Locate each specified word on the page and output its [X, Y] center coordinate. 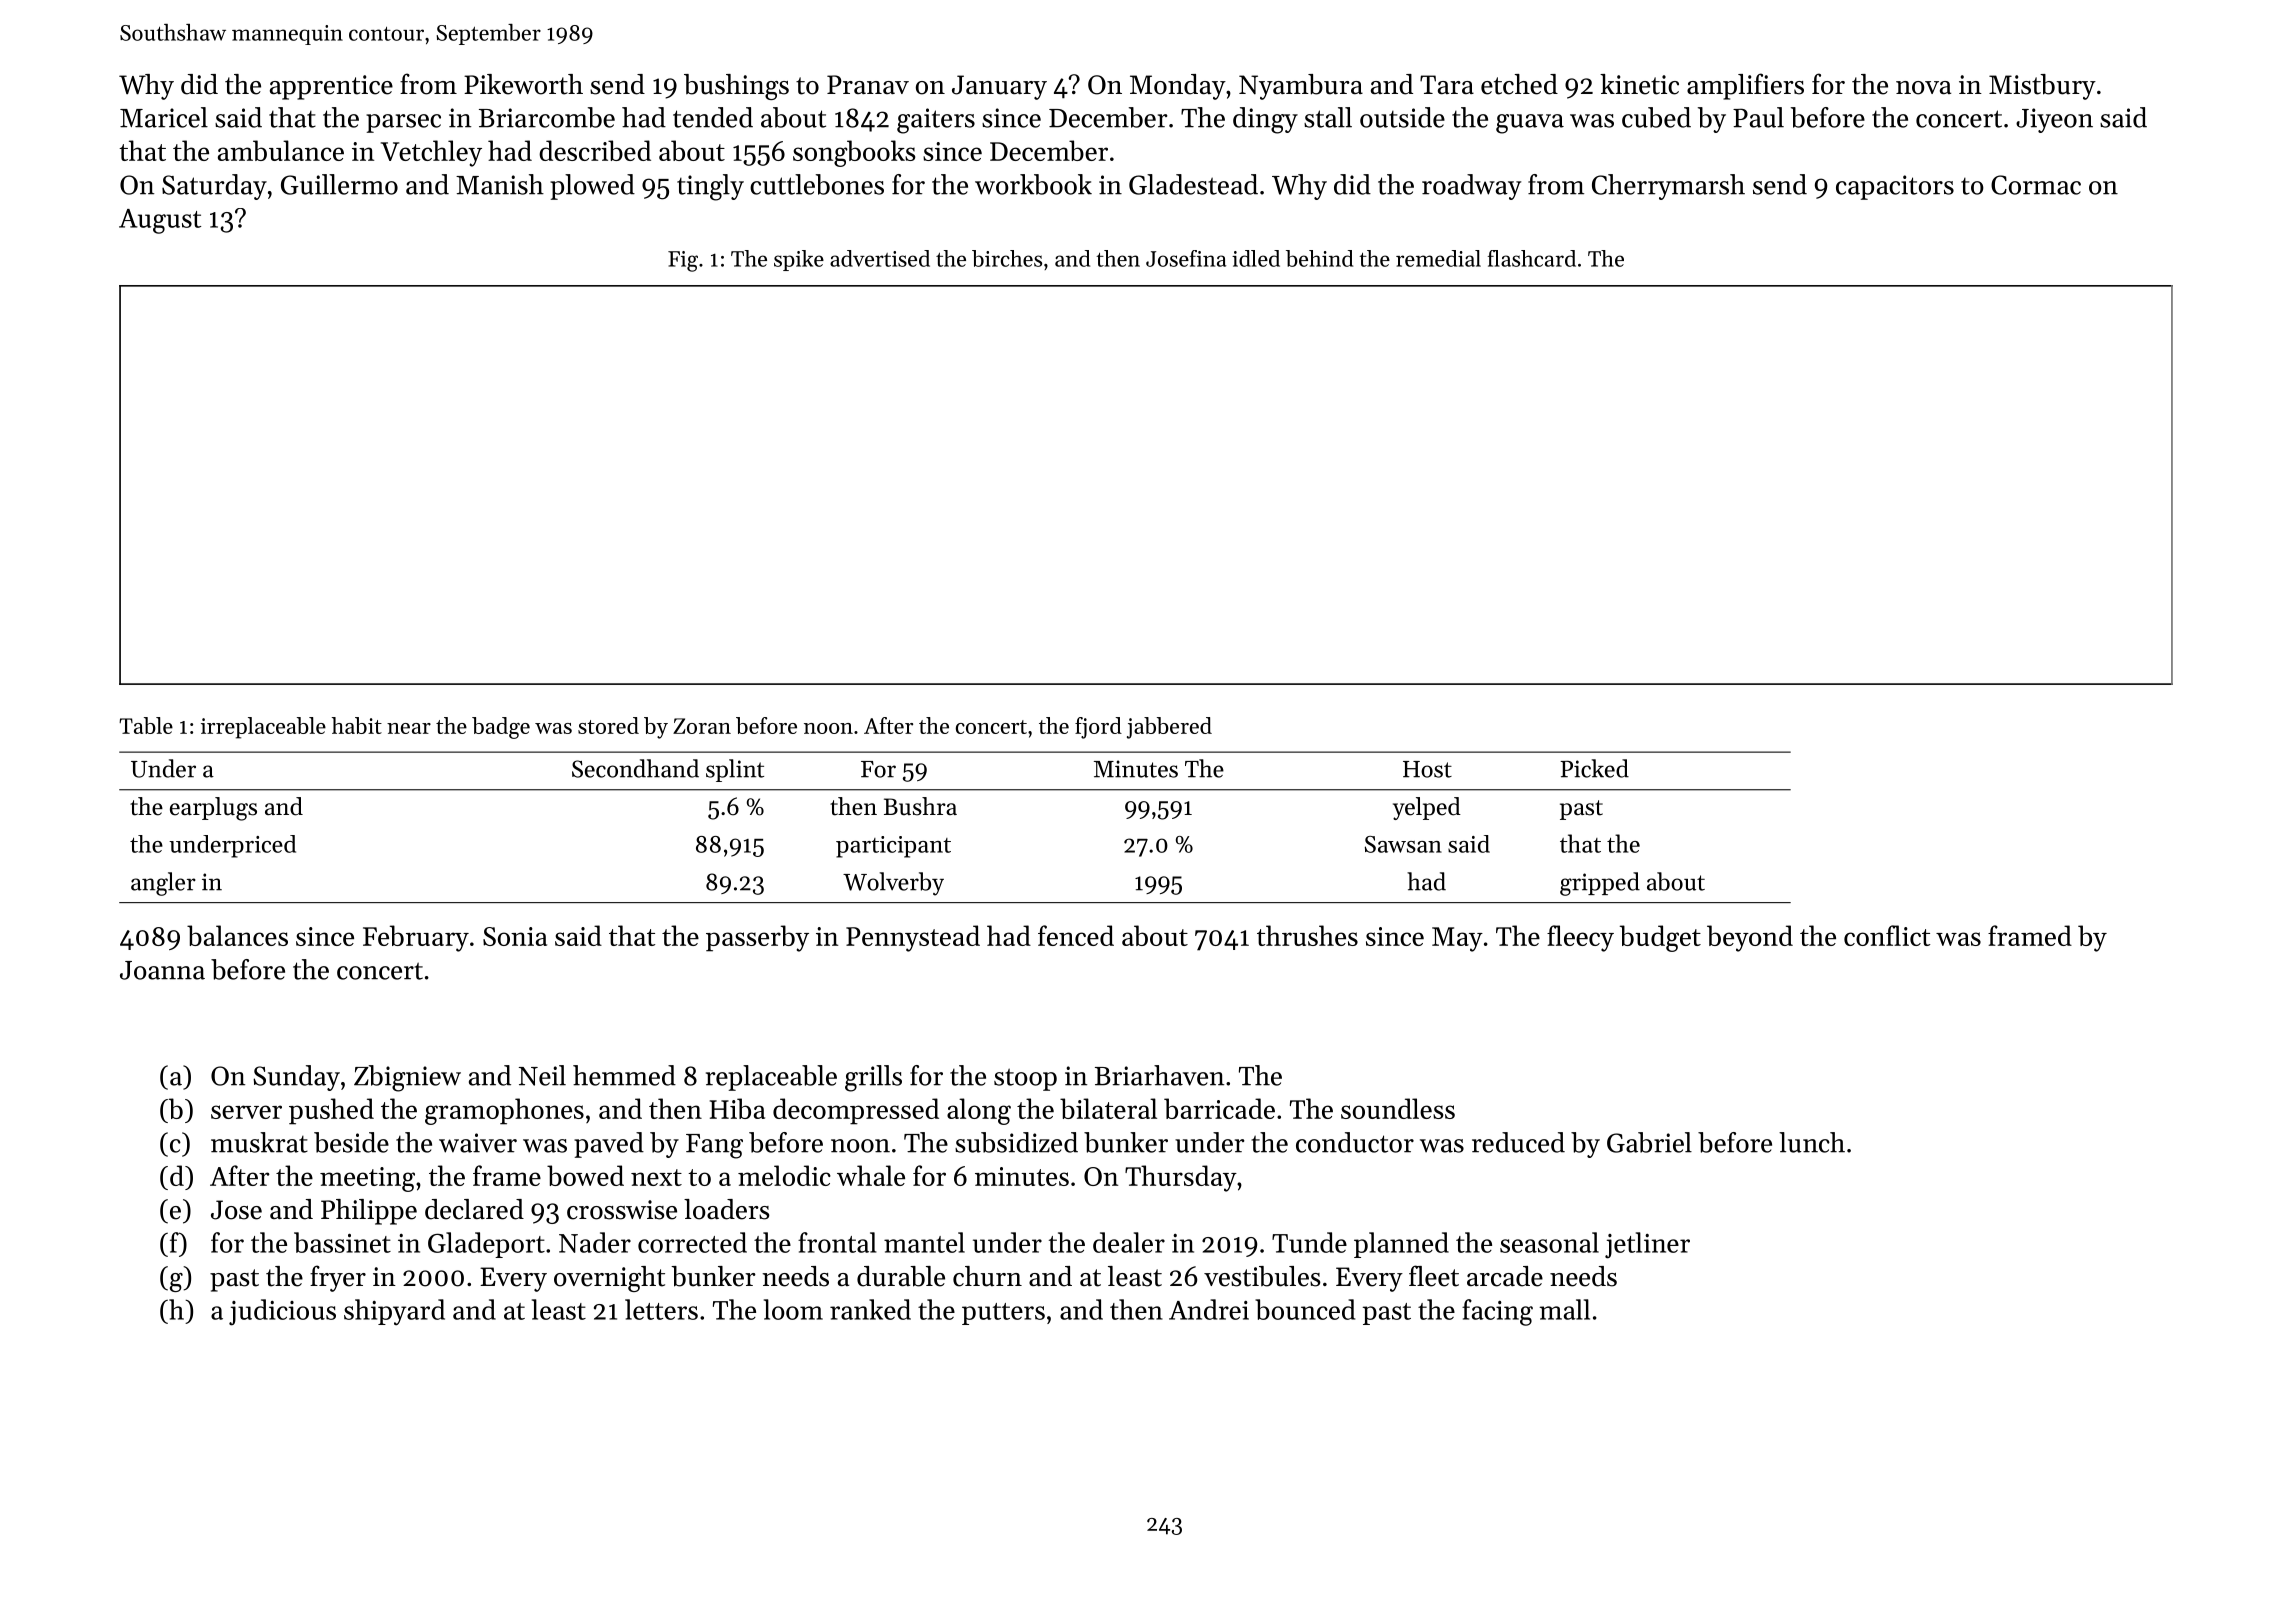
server [246, 1112]
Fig [683, 261]
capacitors [1895, 187]
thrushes [1307, 935]
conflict [1887, 935]
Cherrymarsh [1668, 187]
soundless [1398, 1108]
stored [608, 725]
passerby [757, 938]
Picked [1594, 768]
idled [1256, 258]
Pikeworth [523, 84]
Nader [595, 1242]
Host [1427, 769]
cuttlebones [817, 184]
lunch [1812, 1142]
